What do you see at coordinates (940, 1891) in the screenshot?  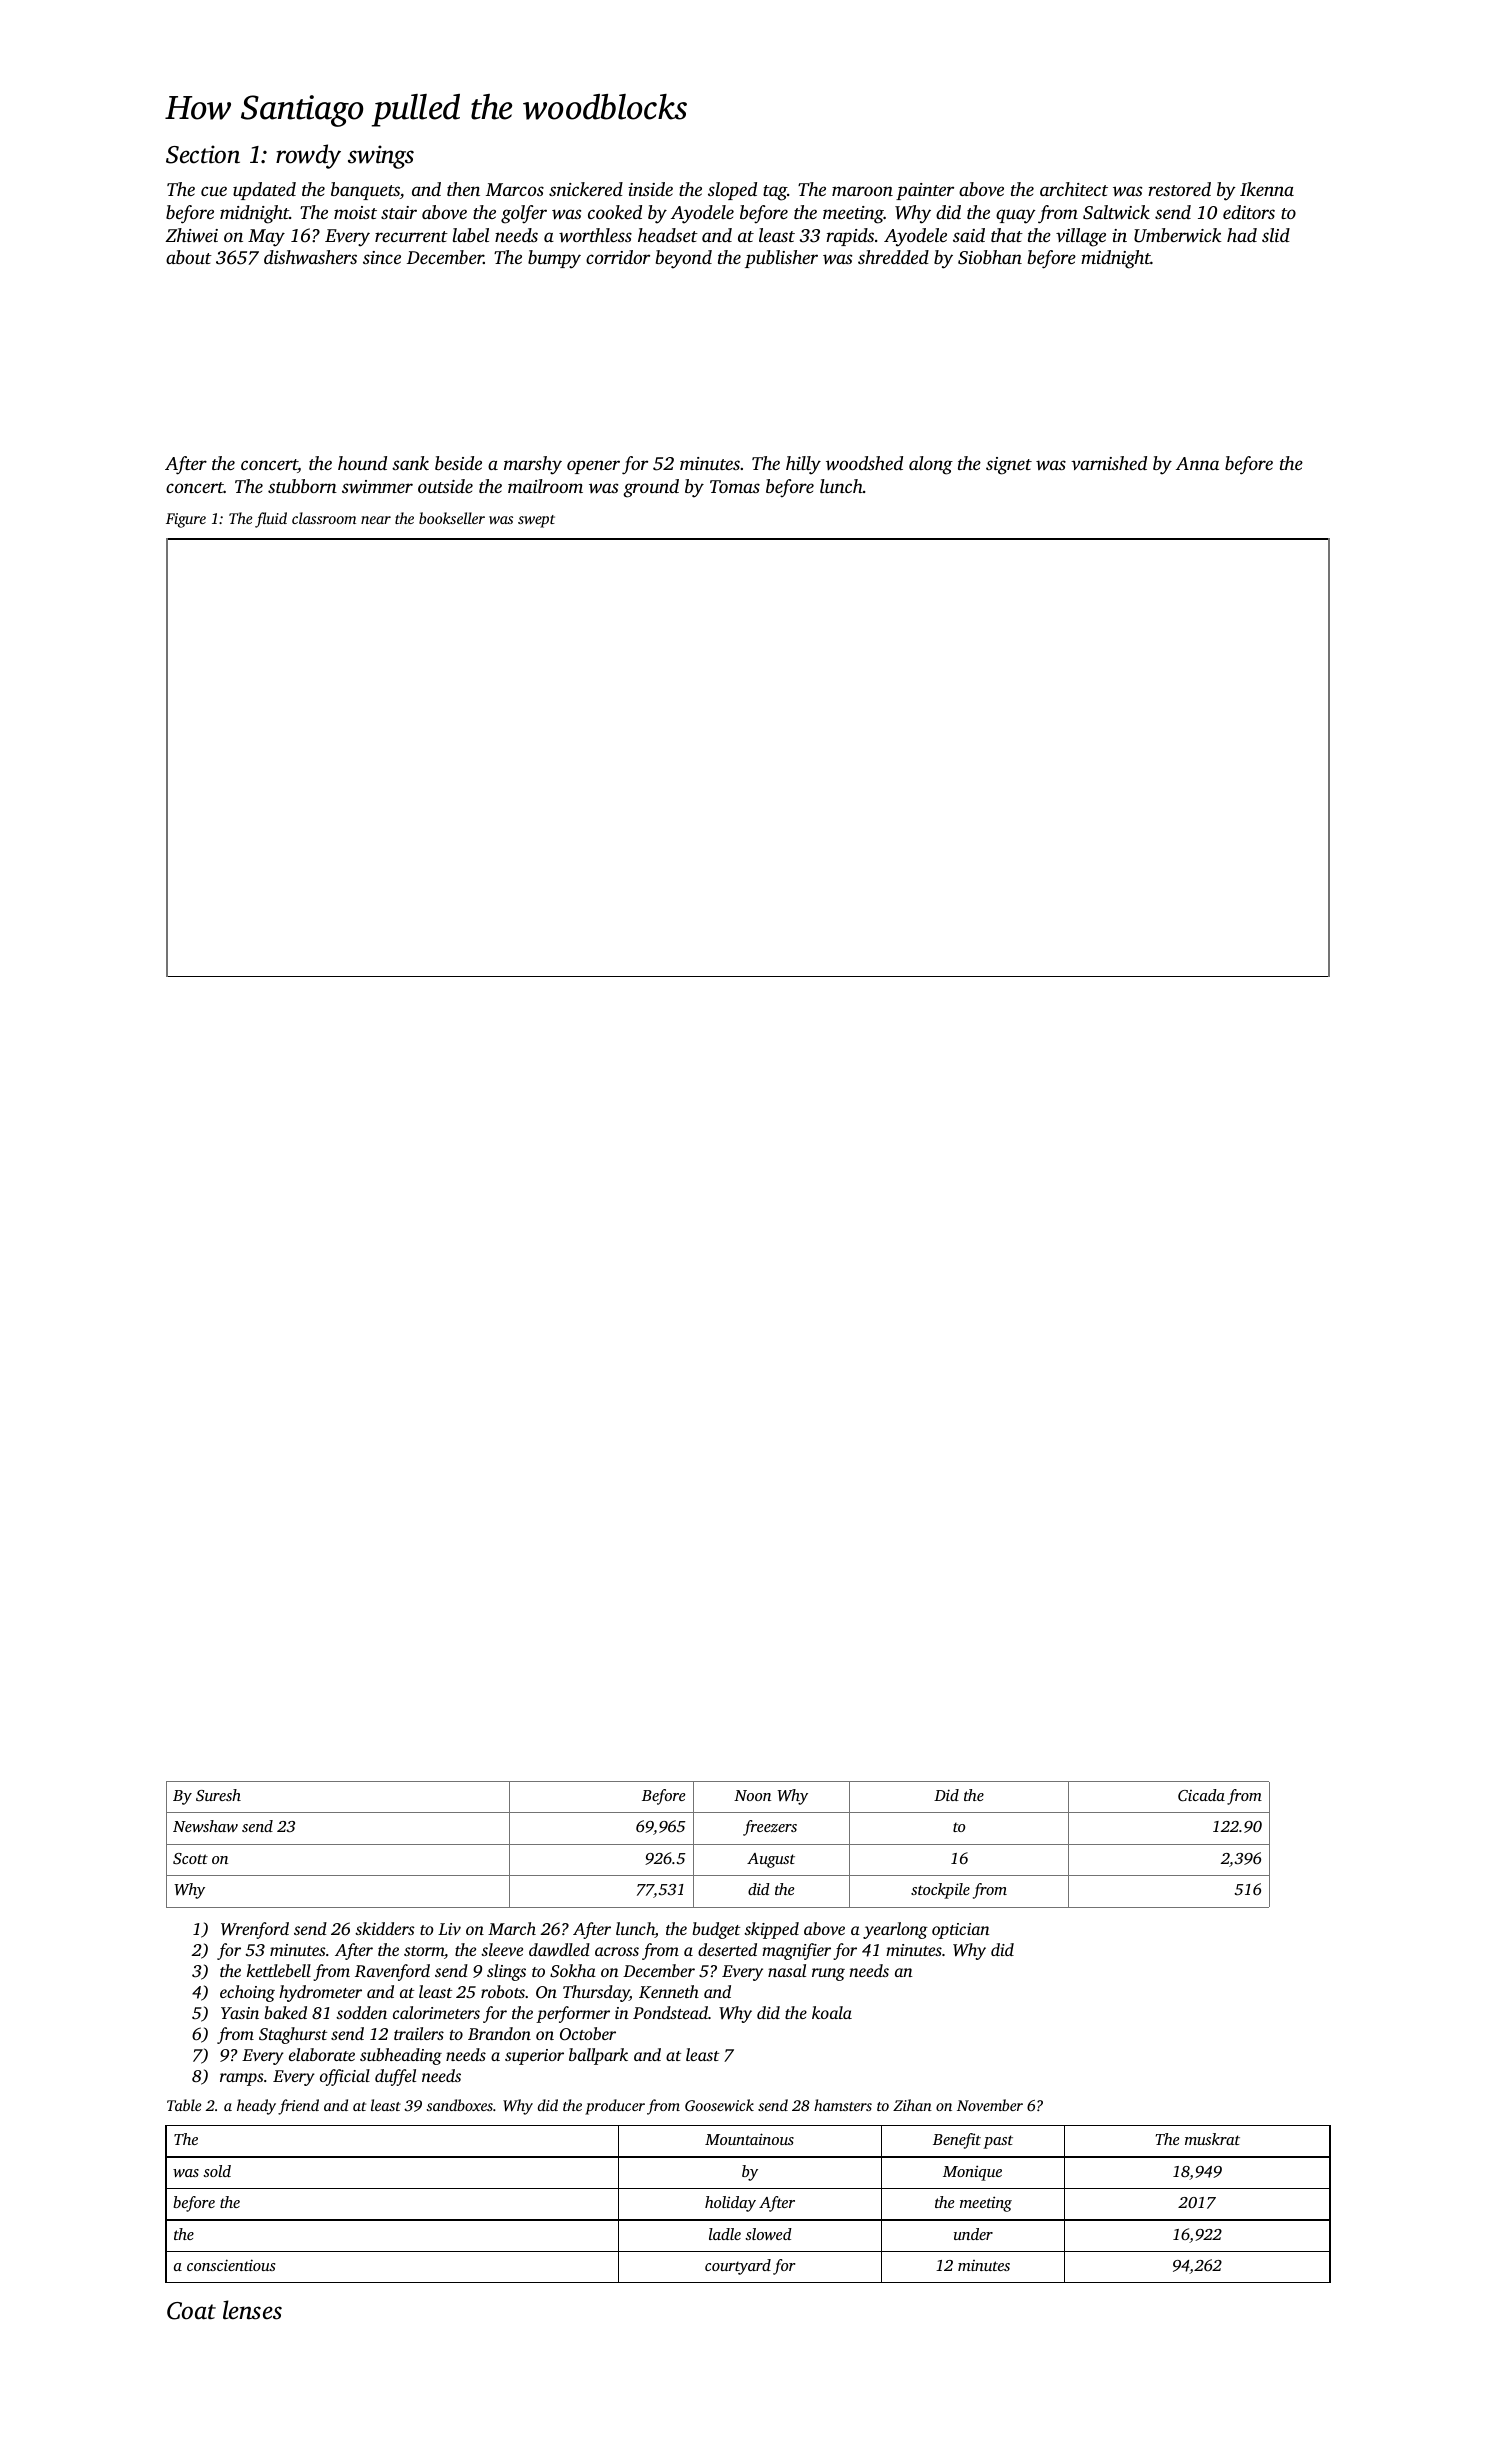 I see `stockpile` at bounding box center [940, 1891].
